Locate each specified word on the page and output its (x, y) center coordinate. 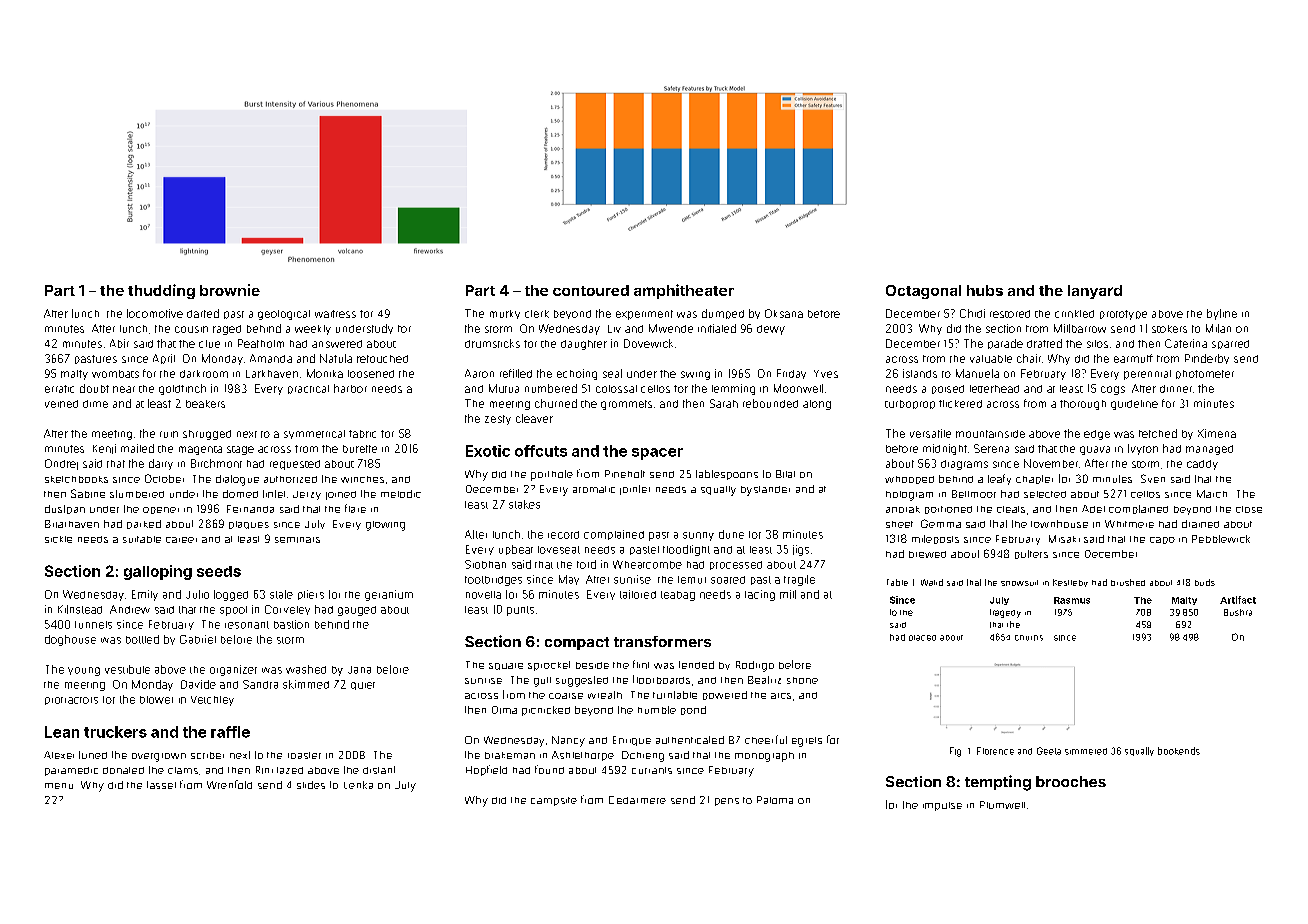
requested (295, 465)
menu (59, 786)
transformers (662, 641)
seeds (219, 571)
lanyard (1095, 292)
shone (802, 680)
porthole (552, 475)
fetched (1158, 433)
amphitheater (684, 291)
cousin (191, 329)
